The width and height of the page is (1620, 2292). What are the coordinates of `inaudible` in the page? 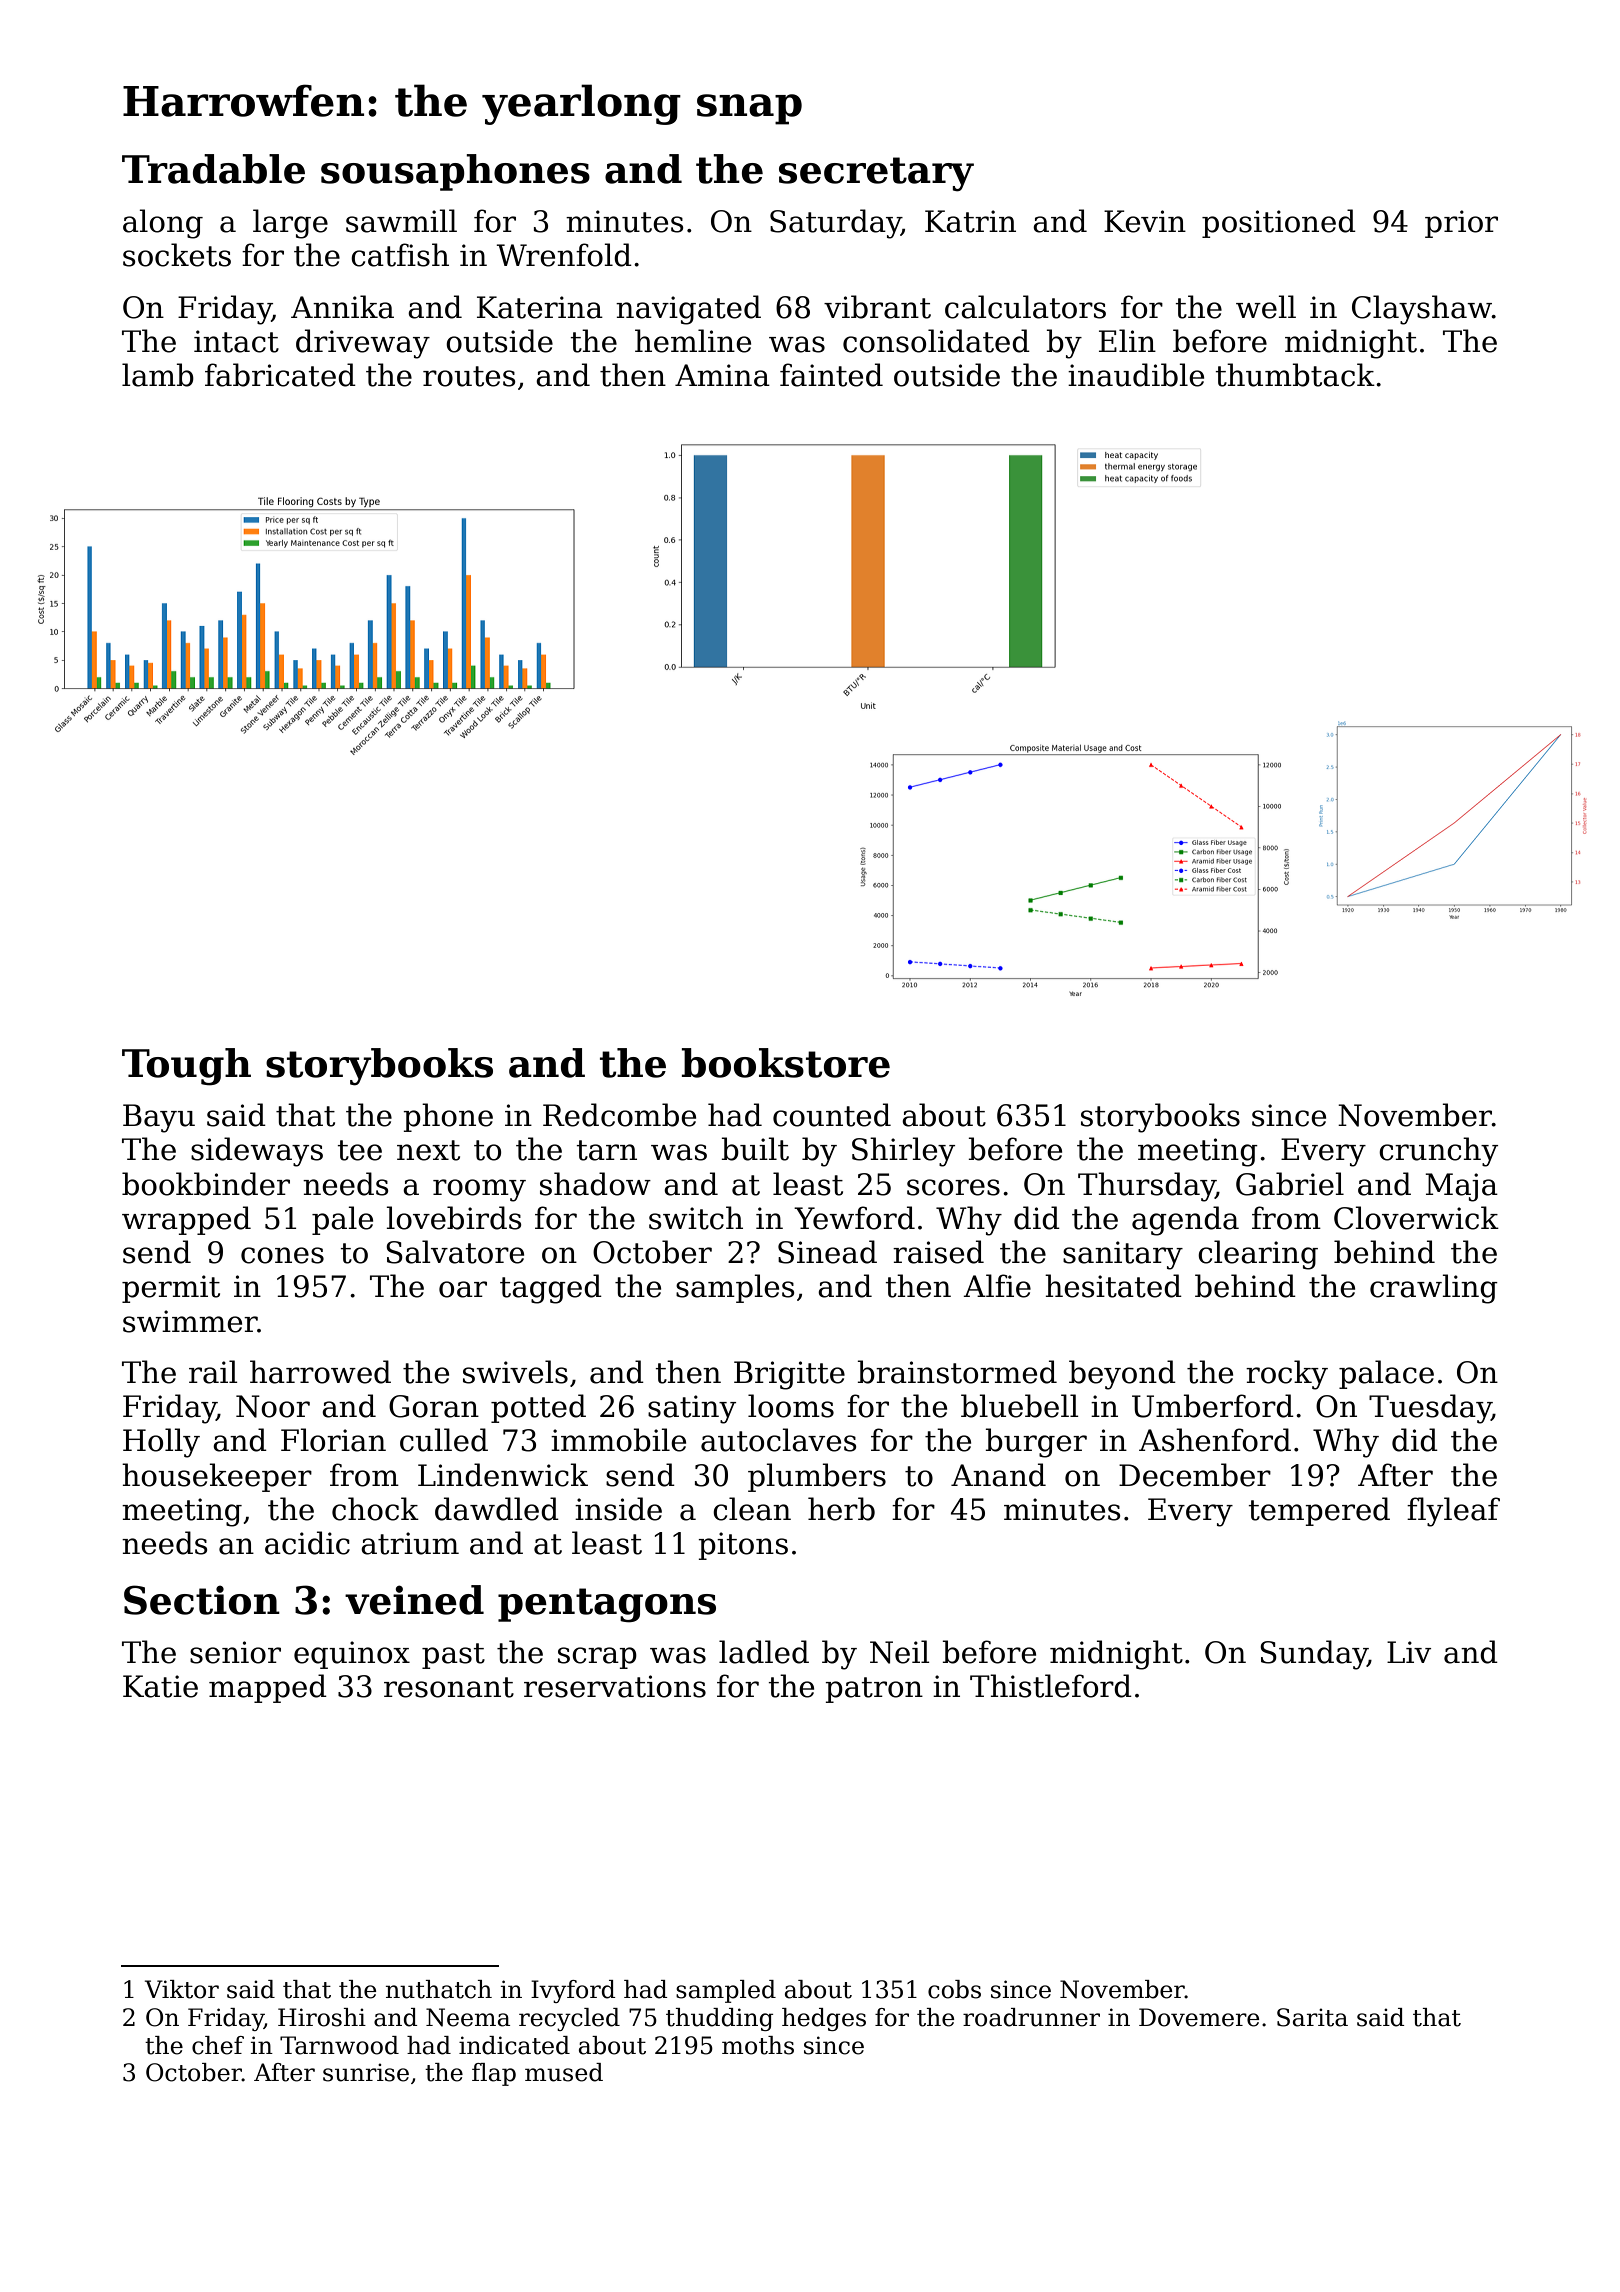 It's located at (1136, 375).
